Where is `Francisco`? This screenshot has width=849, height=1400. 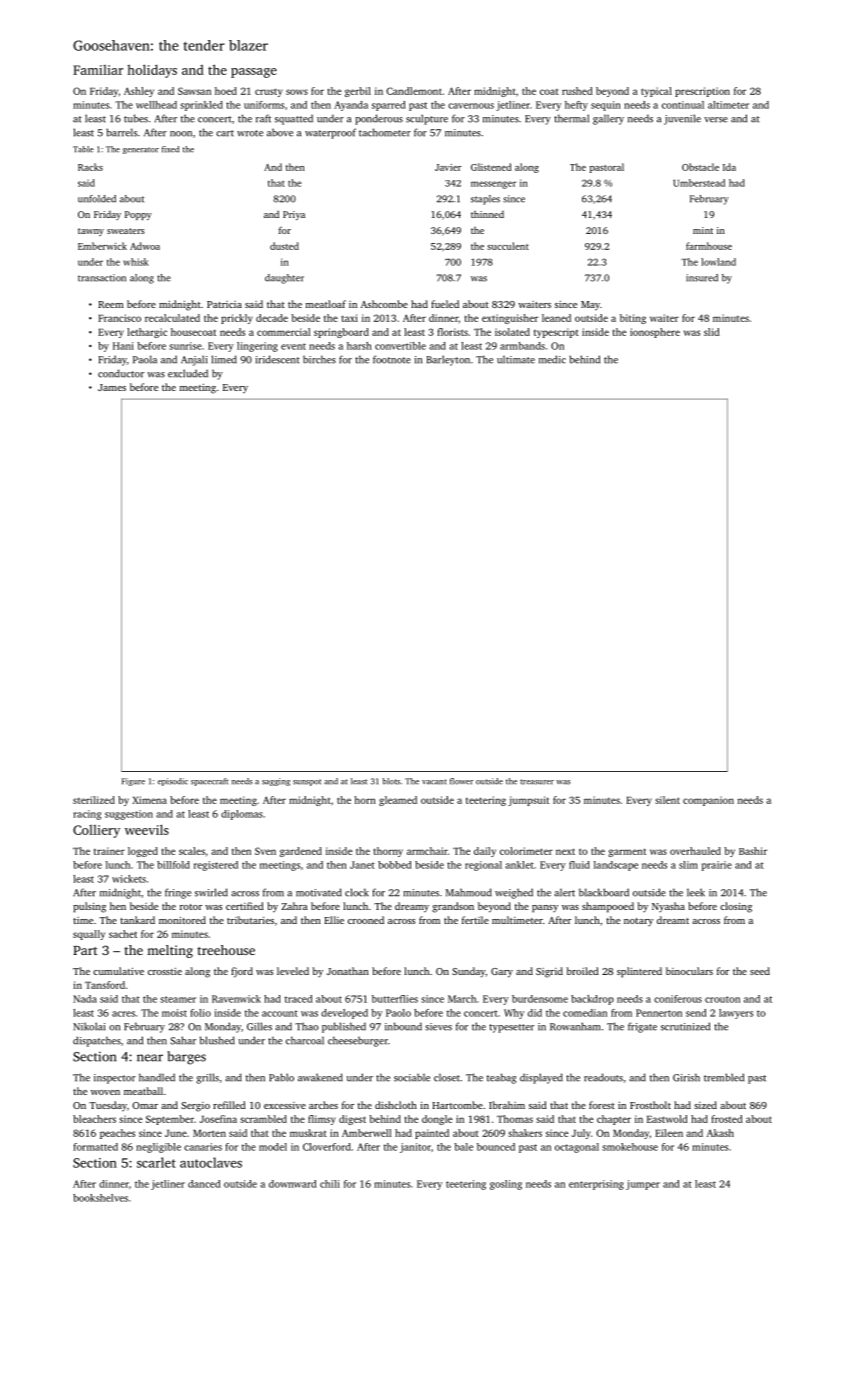
Francisco is located at coordinates (119, 318).
